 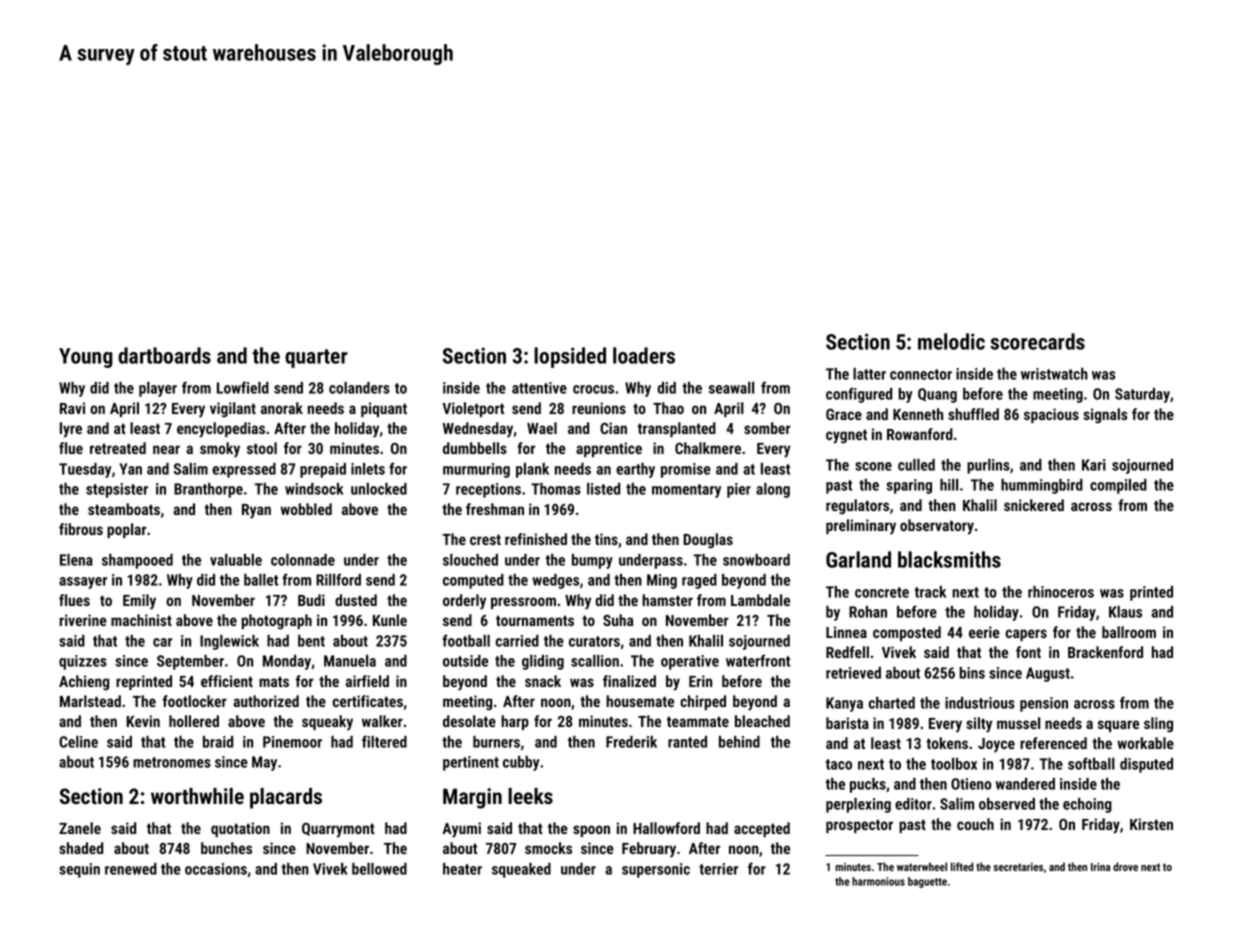 What do you see at coordinates (686, 491) in the document?
I see `momentary` at bounding box center [686, 491].
